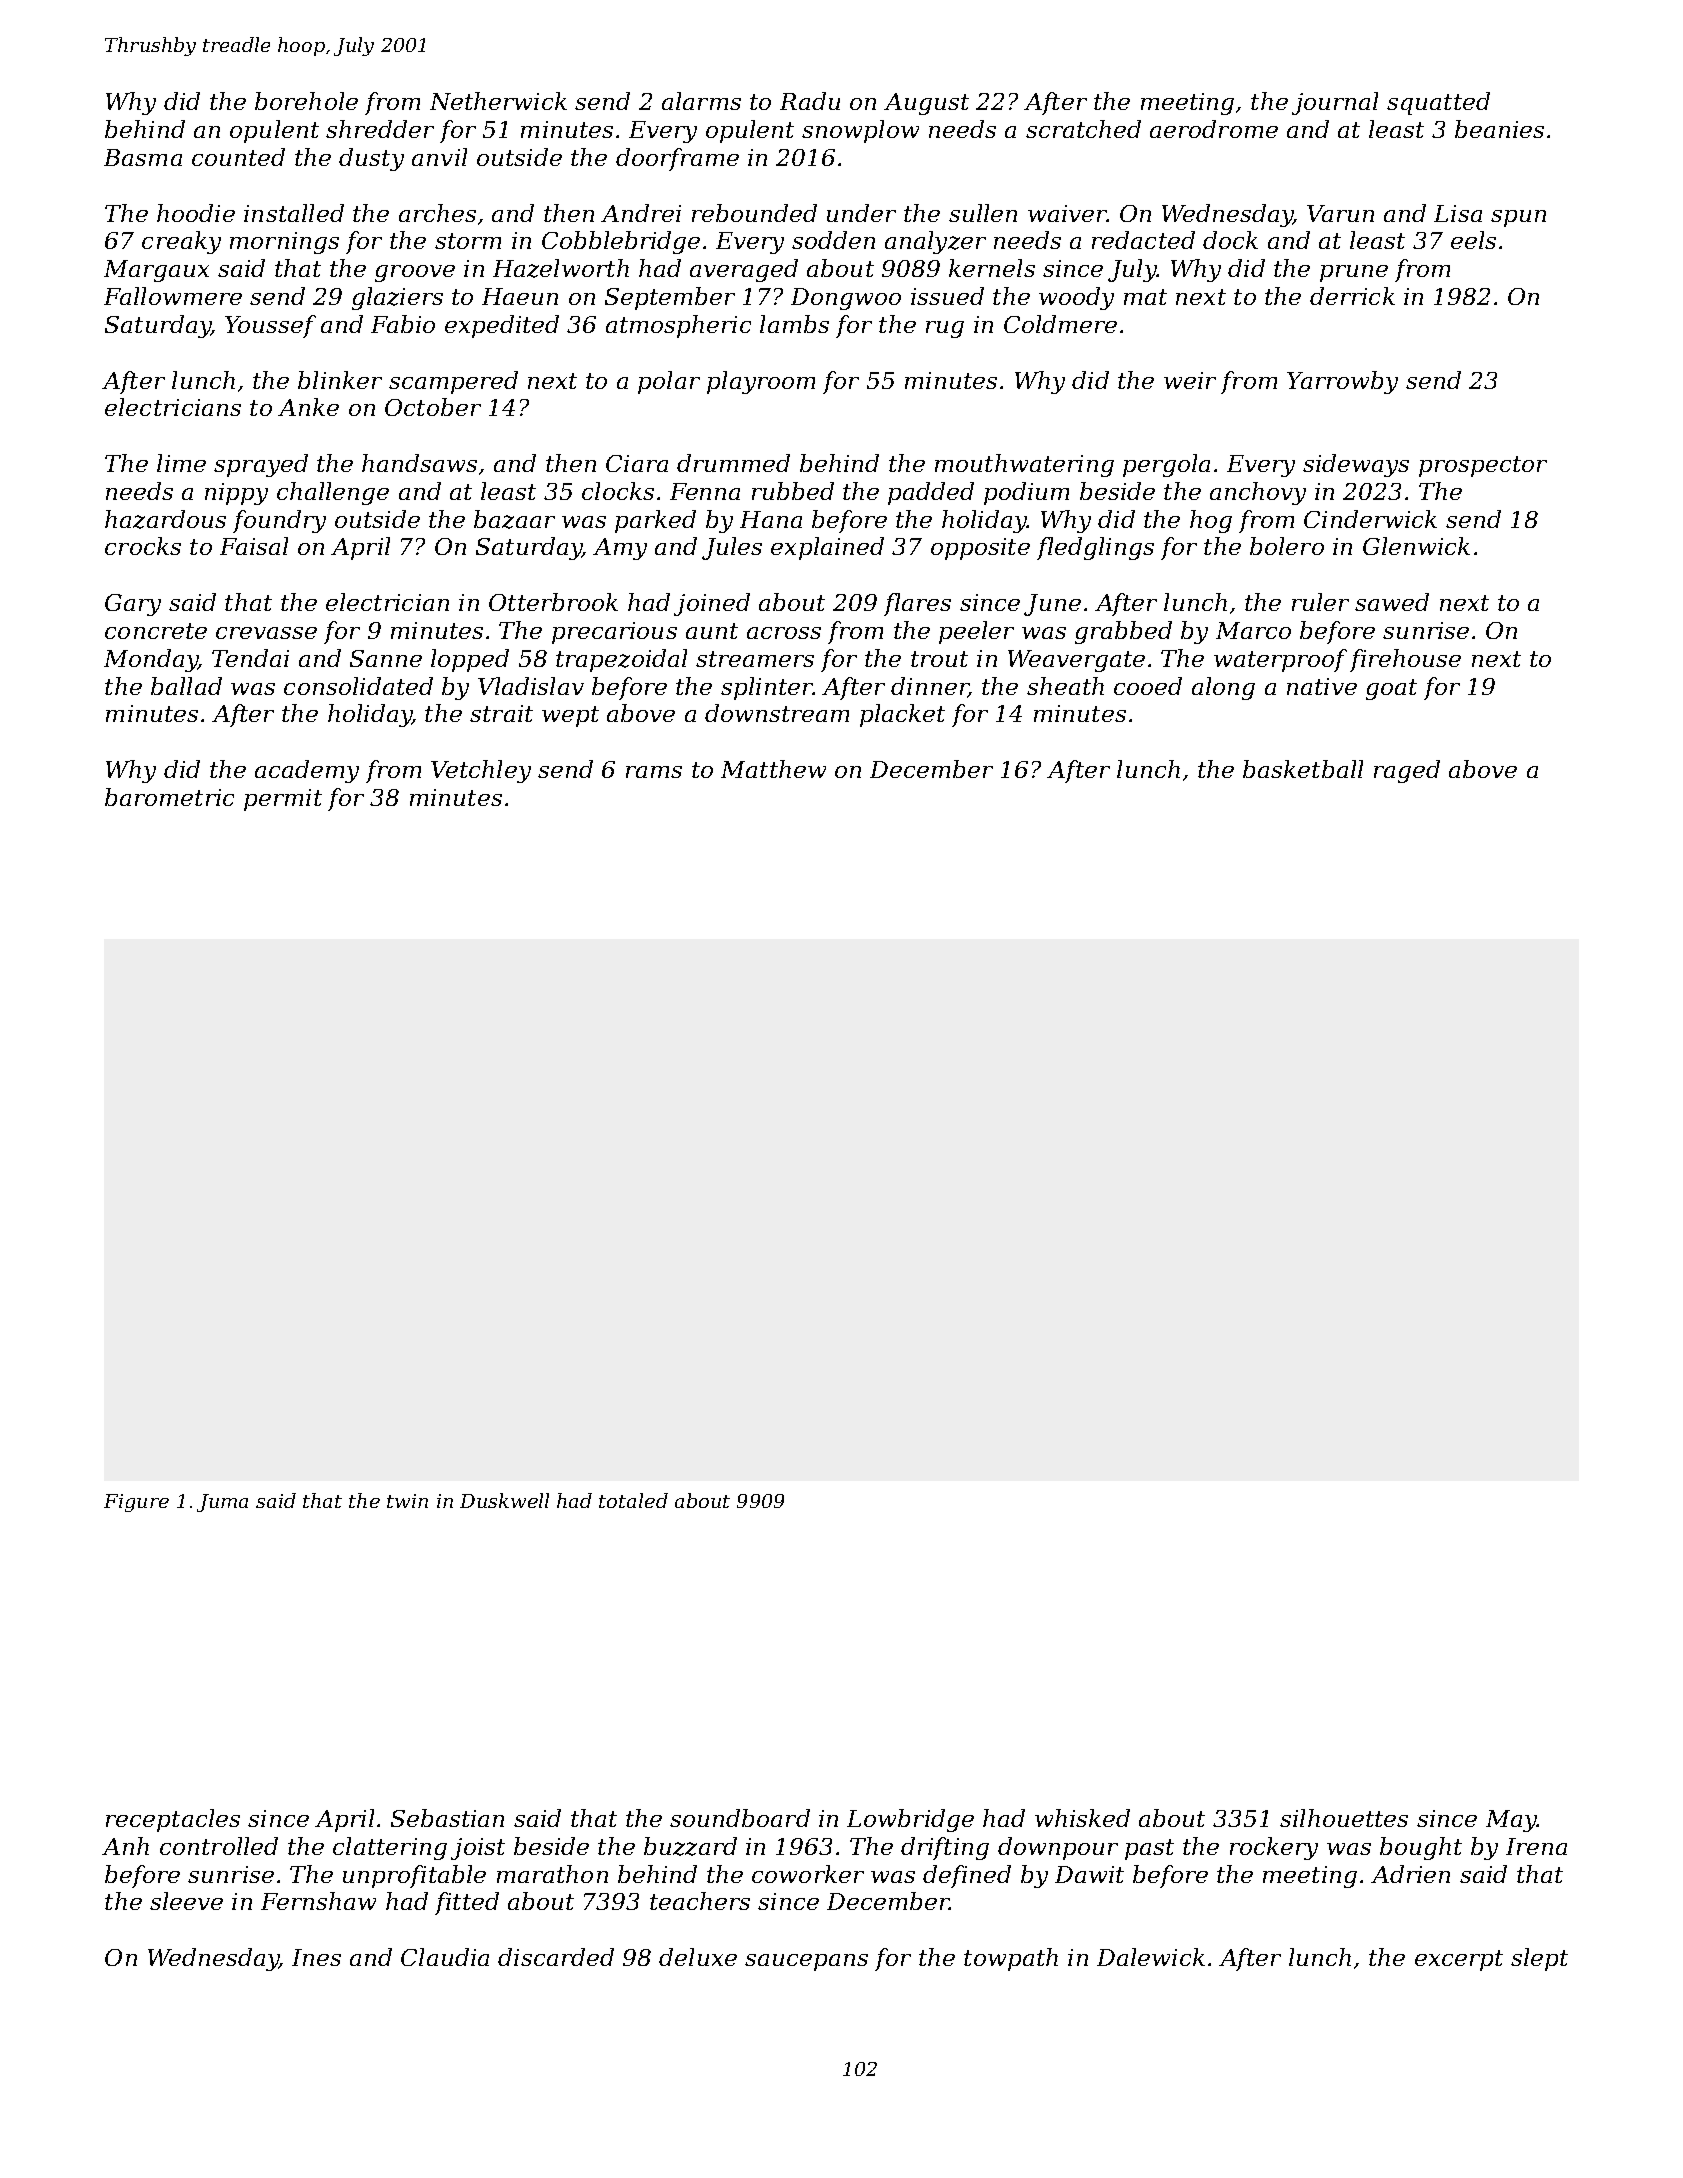 The image size is (1683, 2178). Describe the element at coordinates (1344, 1818) in the page. I see `silhouettes` at that location.
